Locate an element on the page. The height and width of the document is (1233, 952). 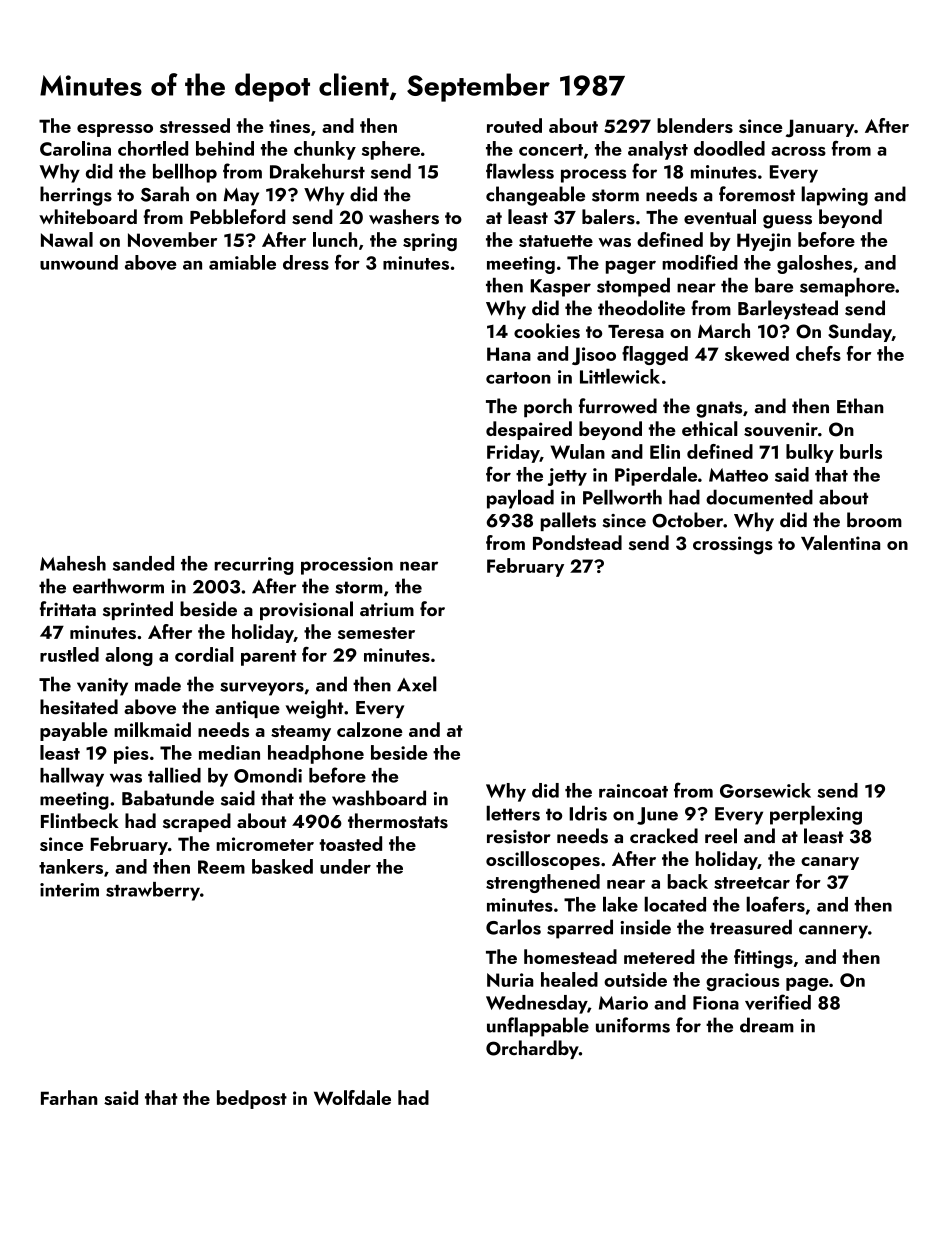
changeable is located at coordinates (535, 196).
